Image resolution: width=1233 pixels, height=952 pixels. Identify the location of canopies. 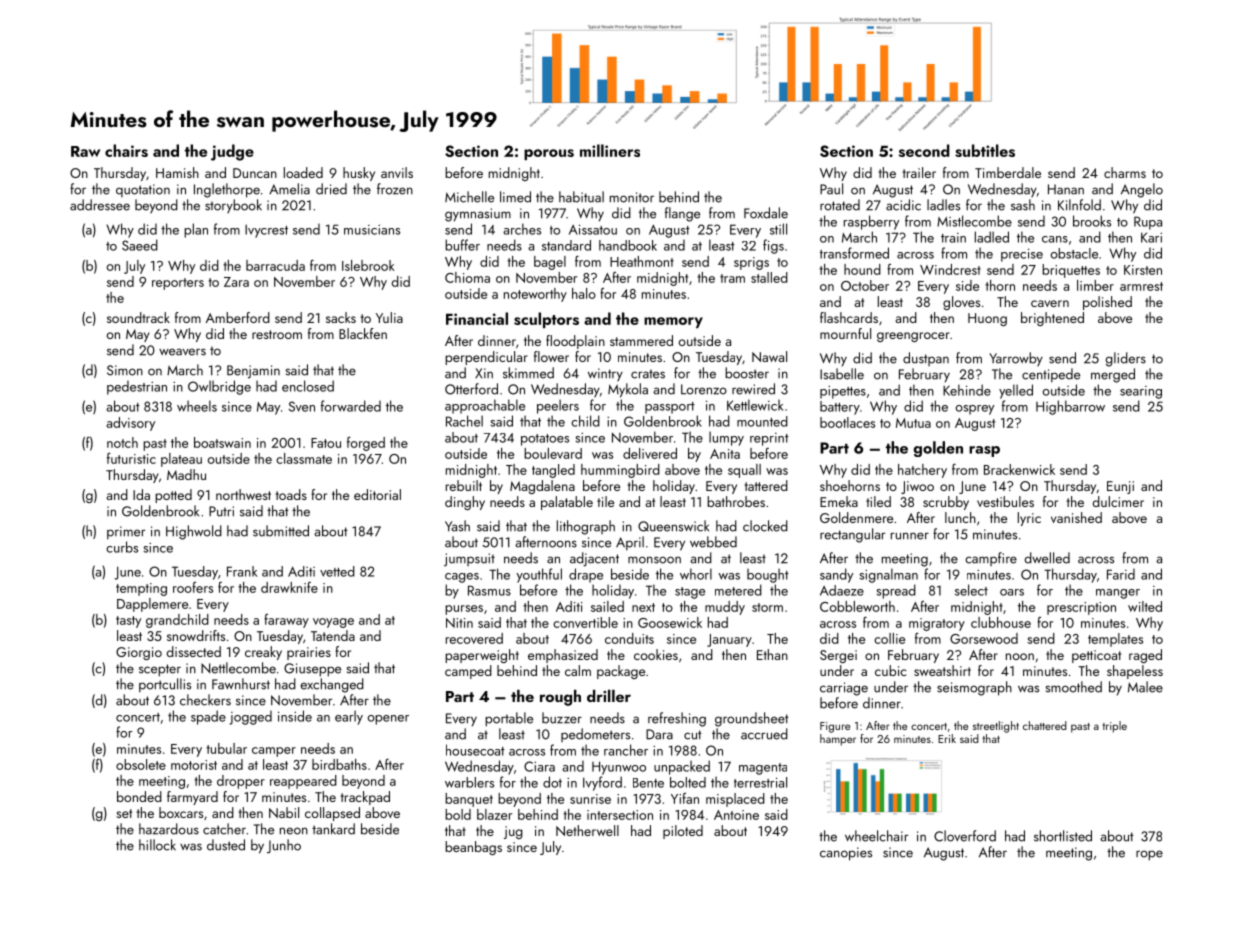
(846, 854).
